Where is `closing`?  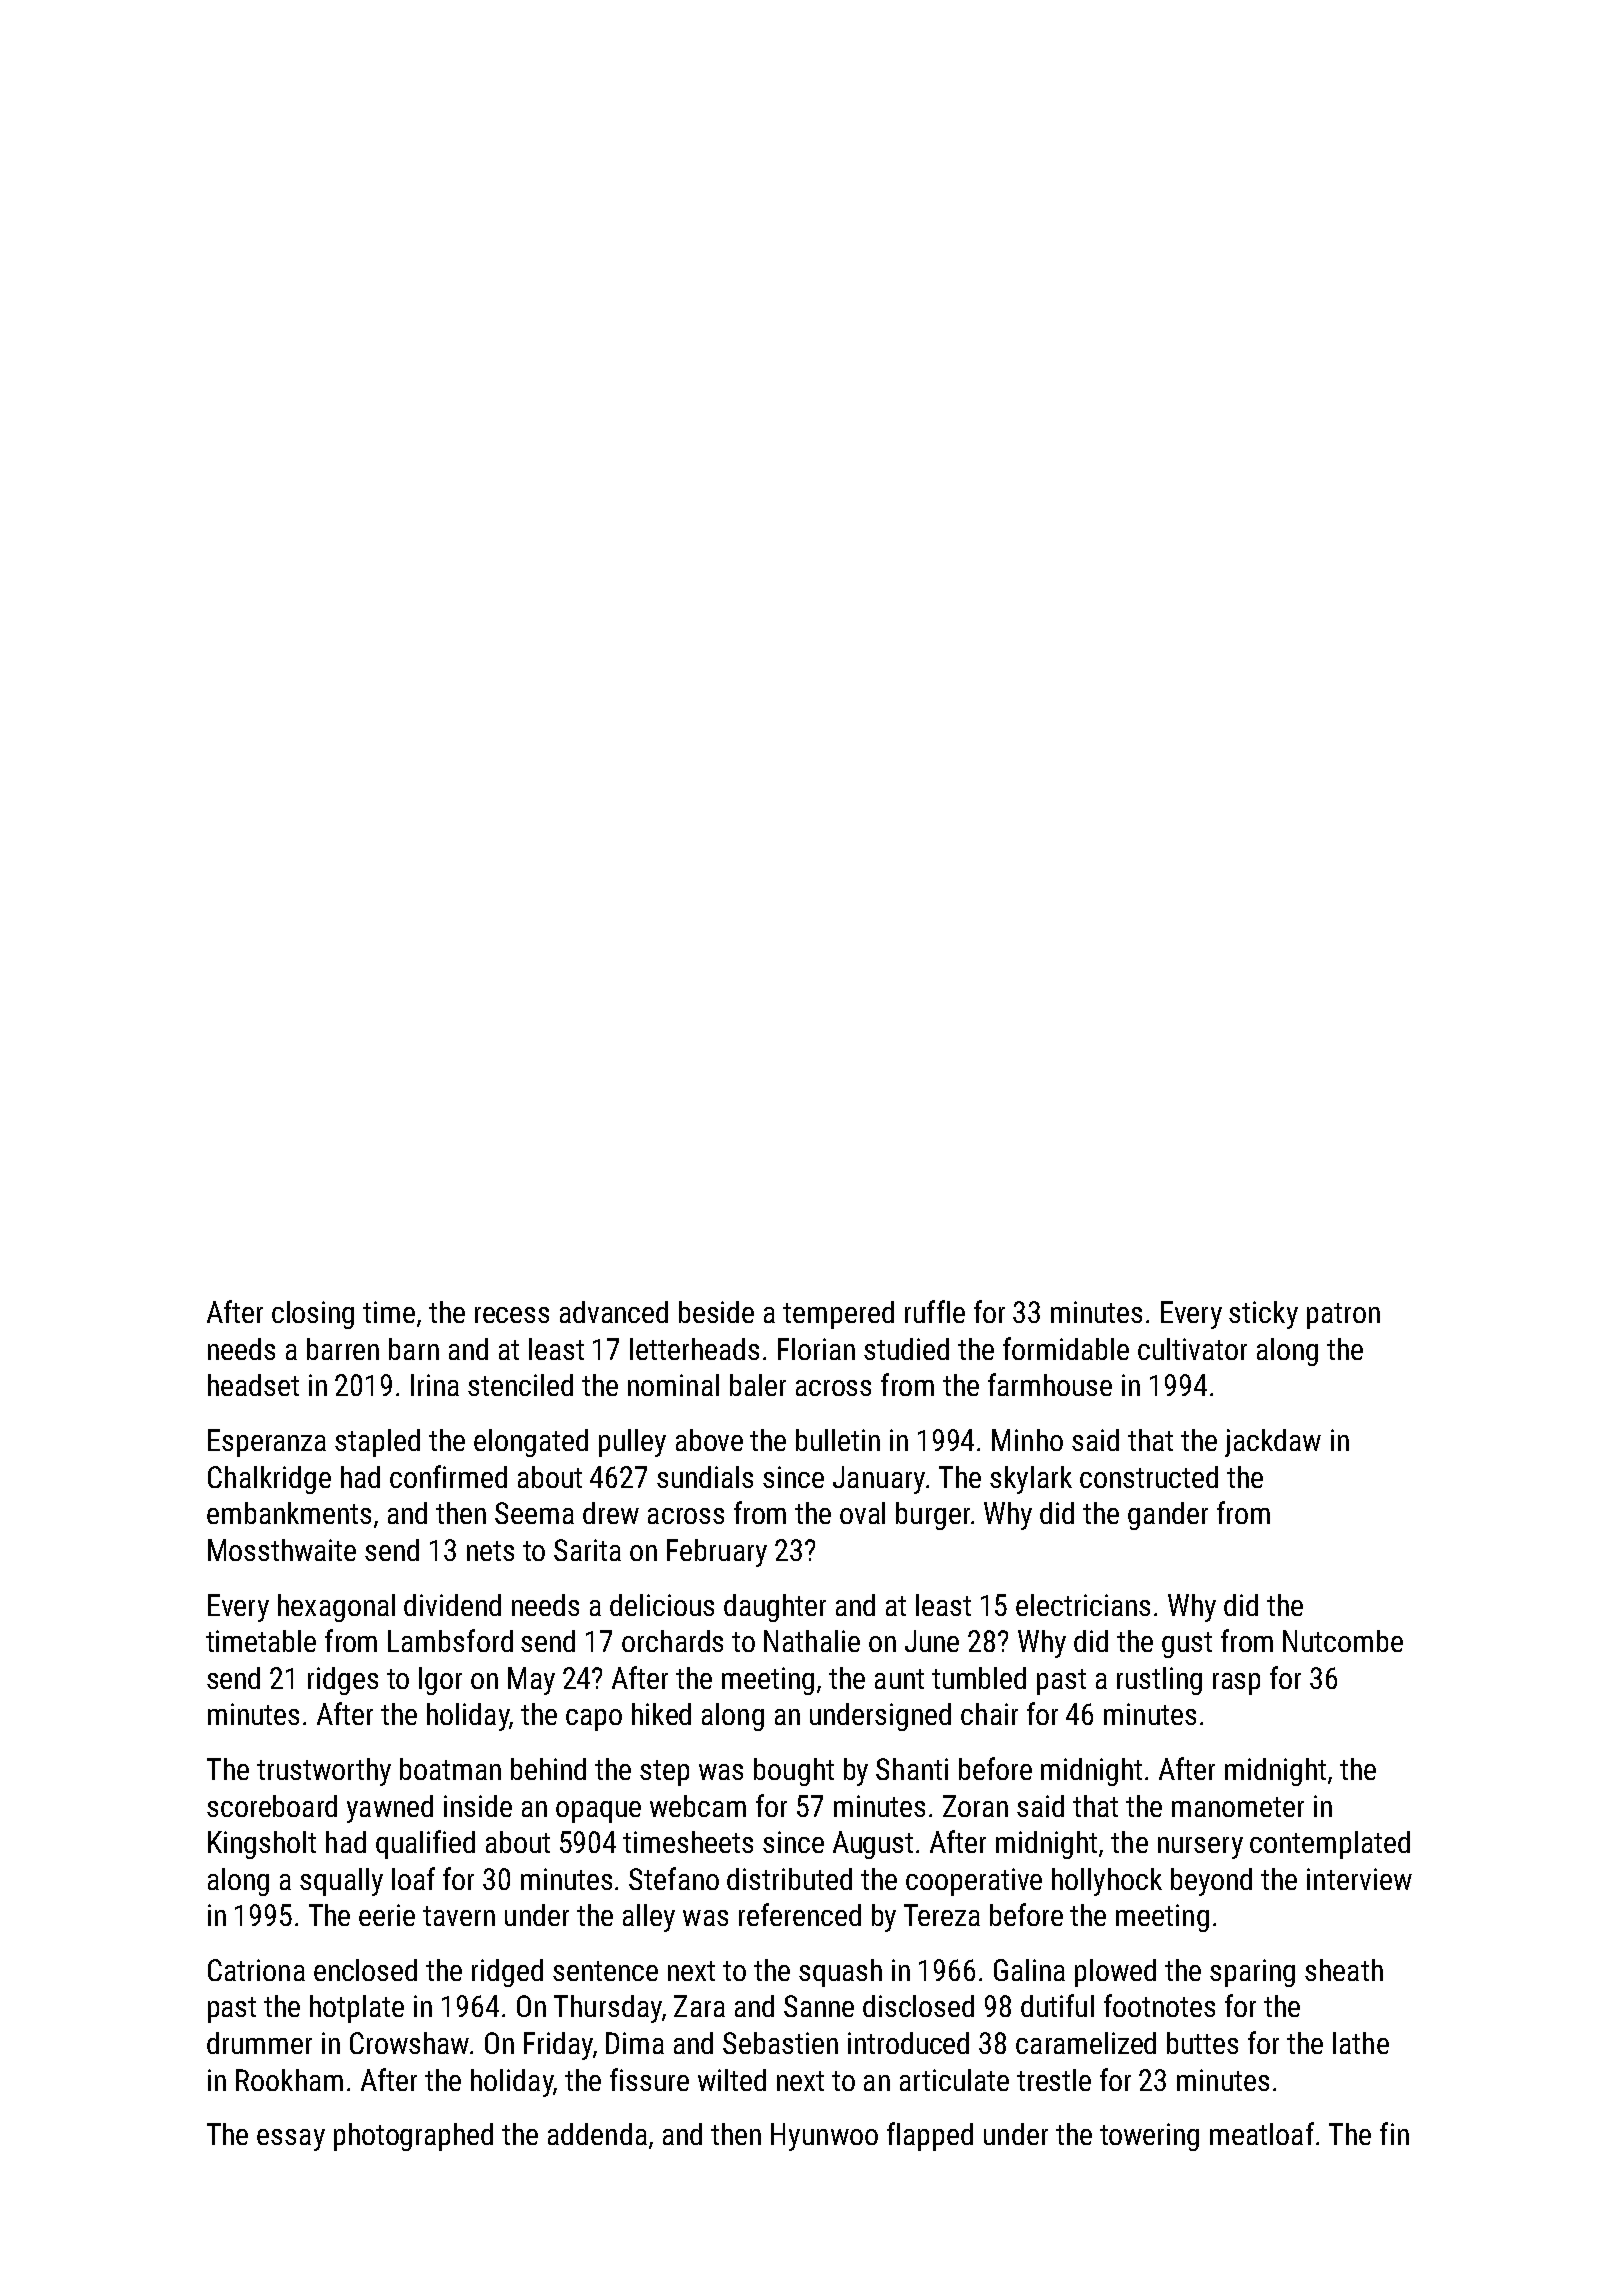
closing is located at coordinates (313, 1315).
